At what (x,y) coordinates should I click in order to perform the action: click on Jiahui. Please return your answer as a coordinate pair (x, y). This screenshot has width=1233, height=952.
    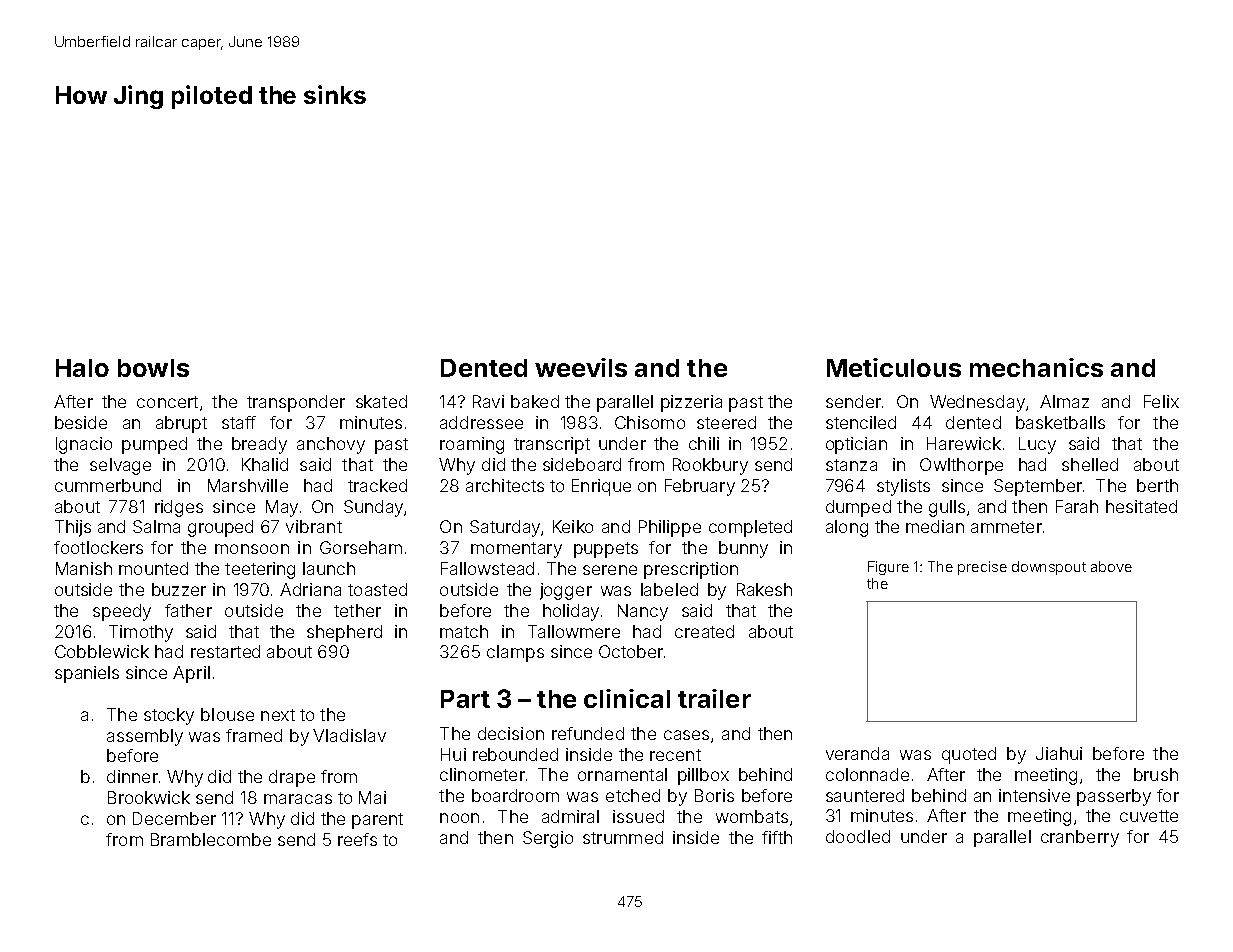
    Looking at the image, I should click on (1059, 753).
